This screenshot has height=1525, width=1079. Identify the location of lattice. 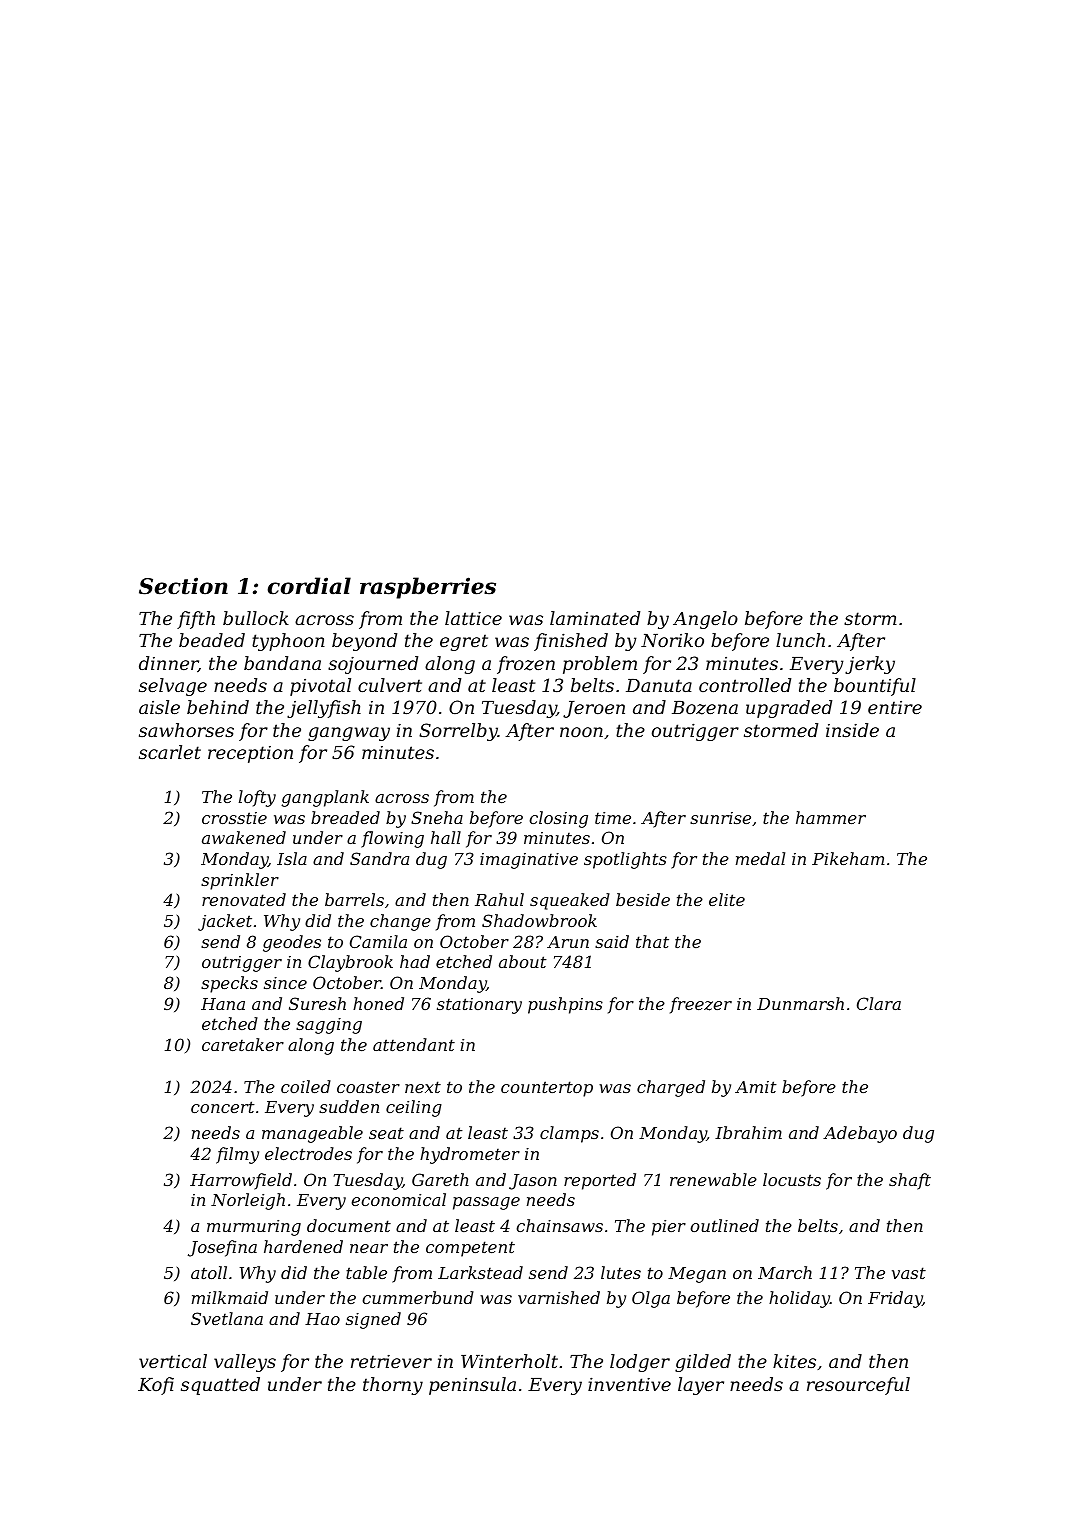
(473, 618).
